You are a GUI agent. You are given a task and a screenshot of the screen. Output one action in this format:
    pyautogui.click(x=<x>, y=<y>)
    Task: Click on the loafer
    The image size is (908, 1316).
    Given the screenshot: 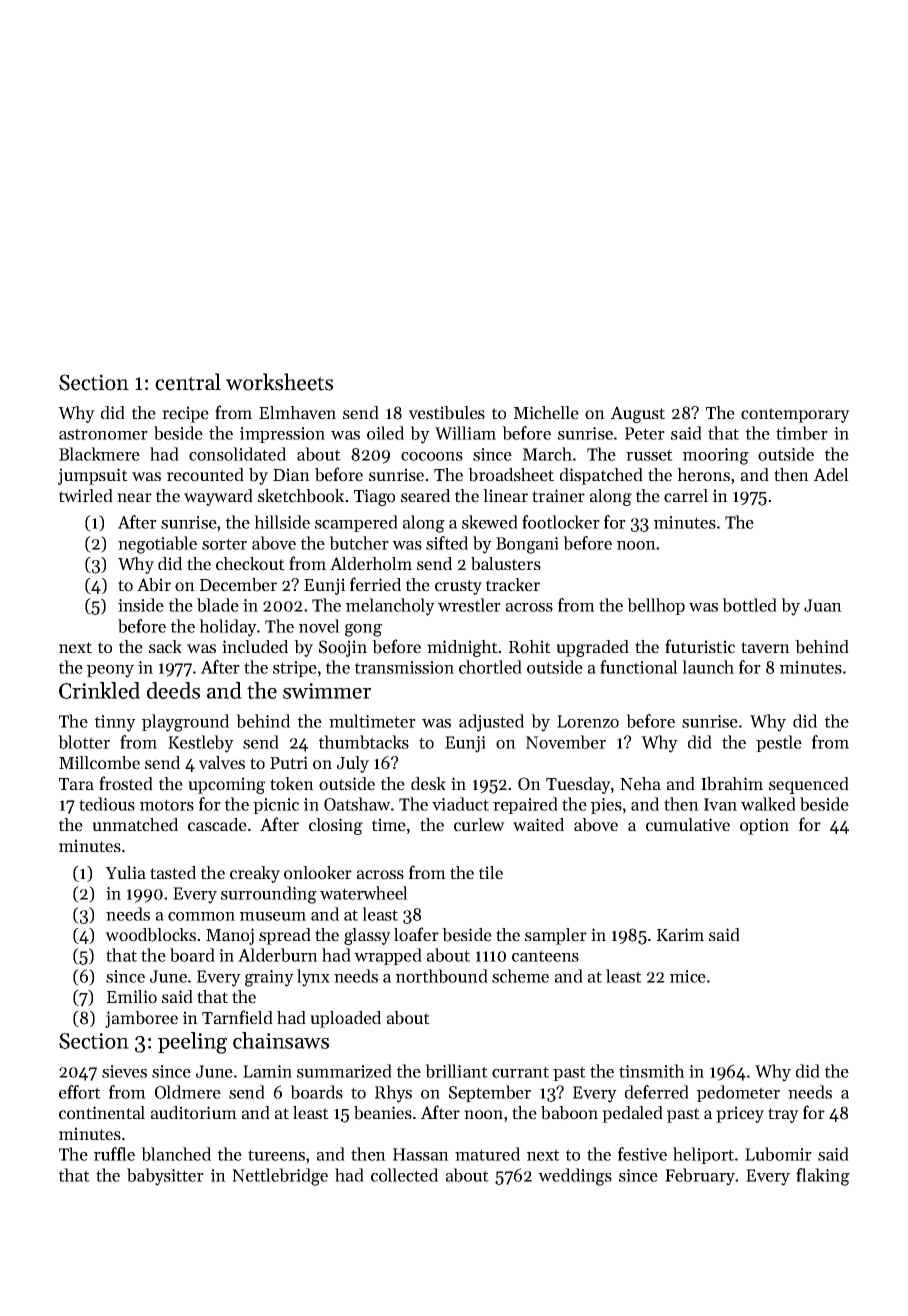 What is the action you would take?
    pyautogui.click(x=416, y=934)
